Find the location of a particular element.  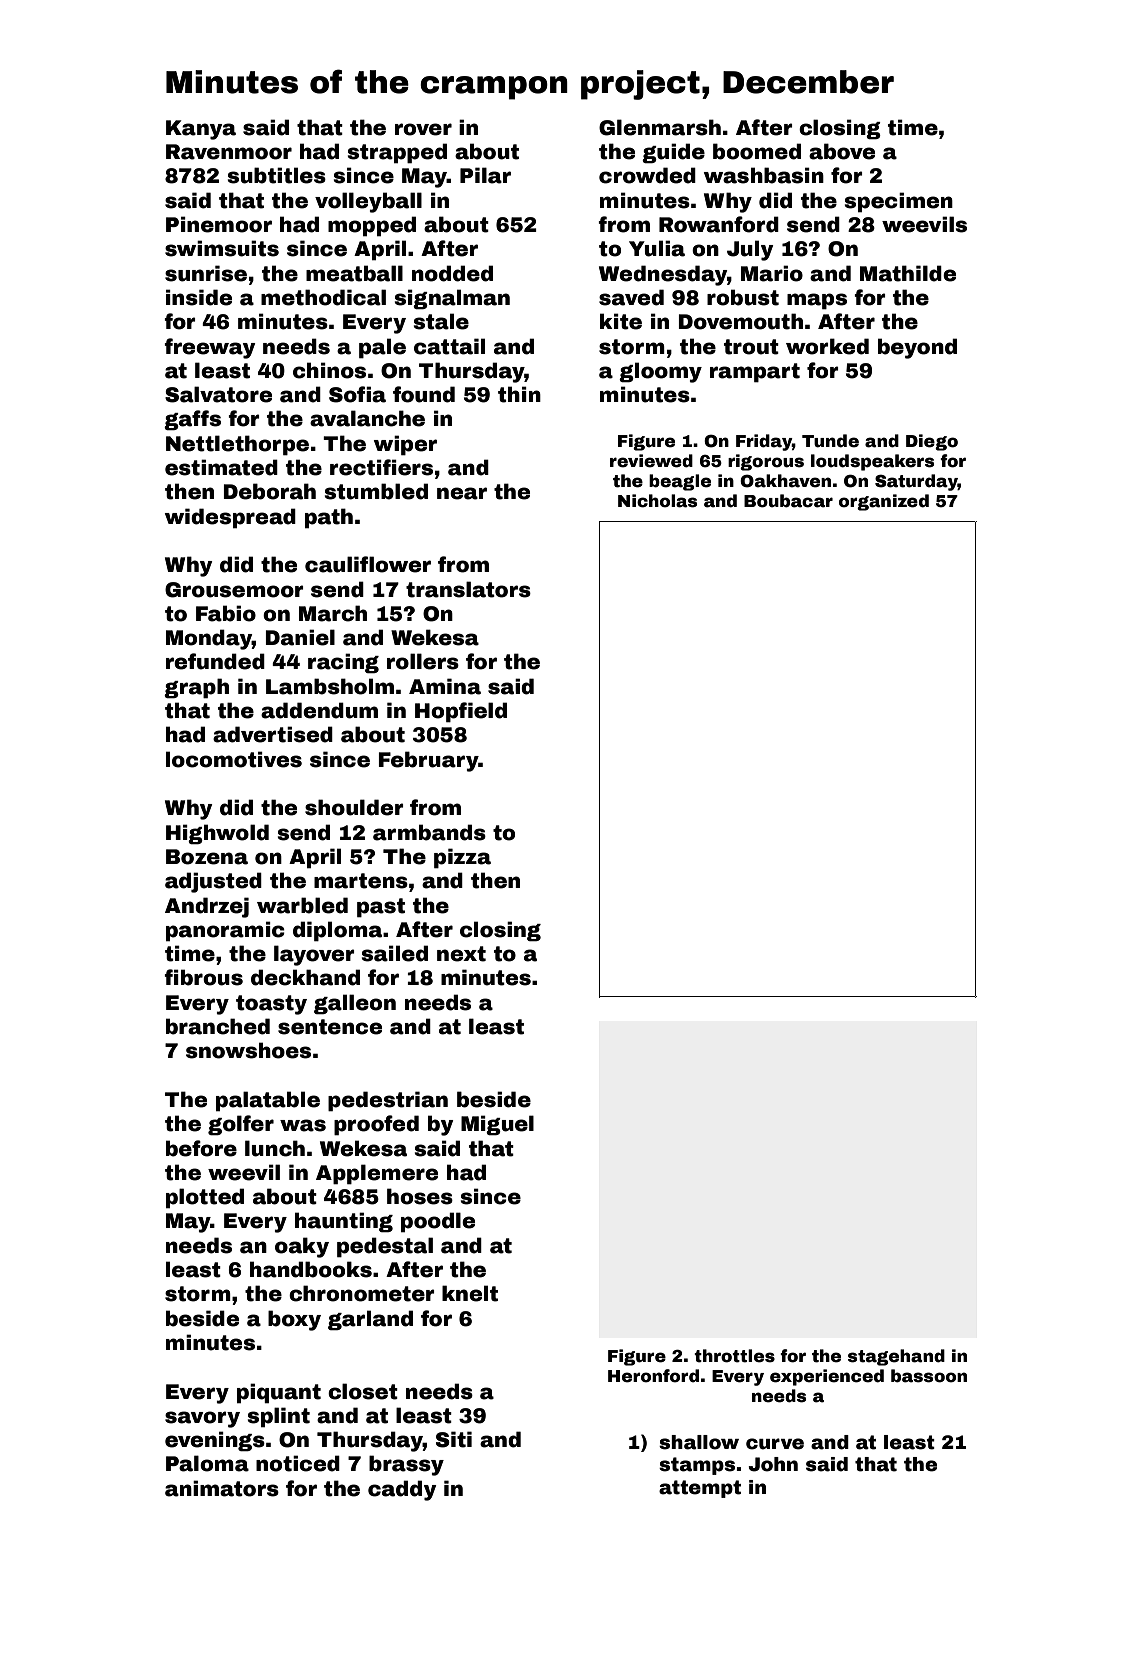

organized is located at coordinates (884, 502).
